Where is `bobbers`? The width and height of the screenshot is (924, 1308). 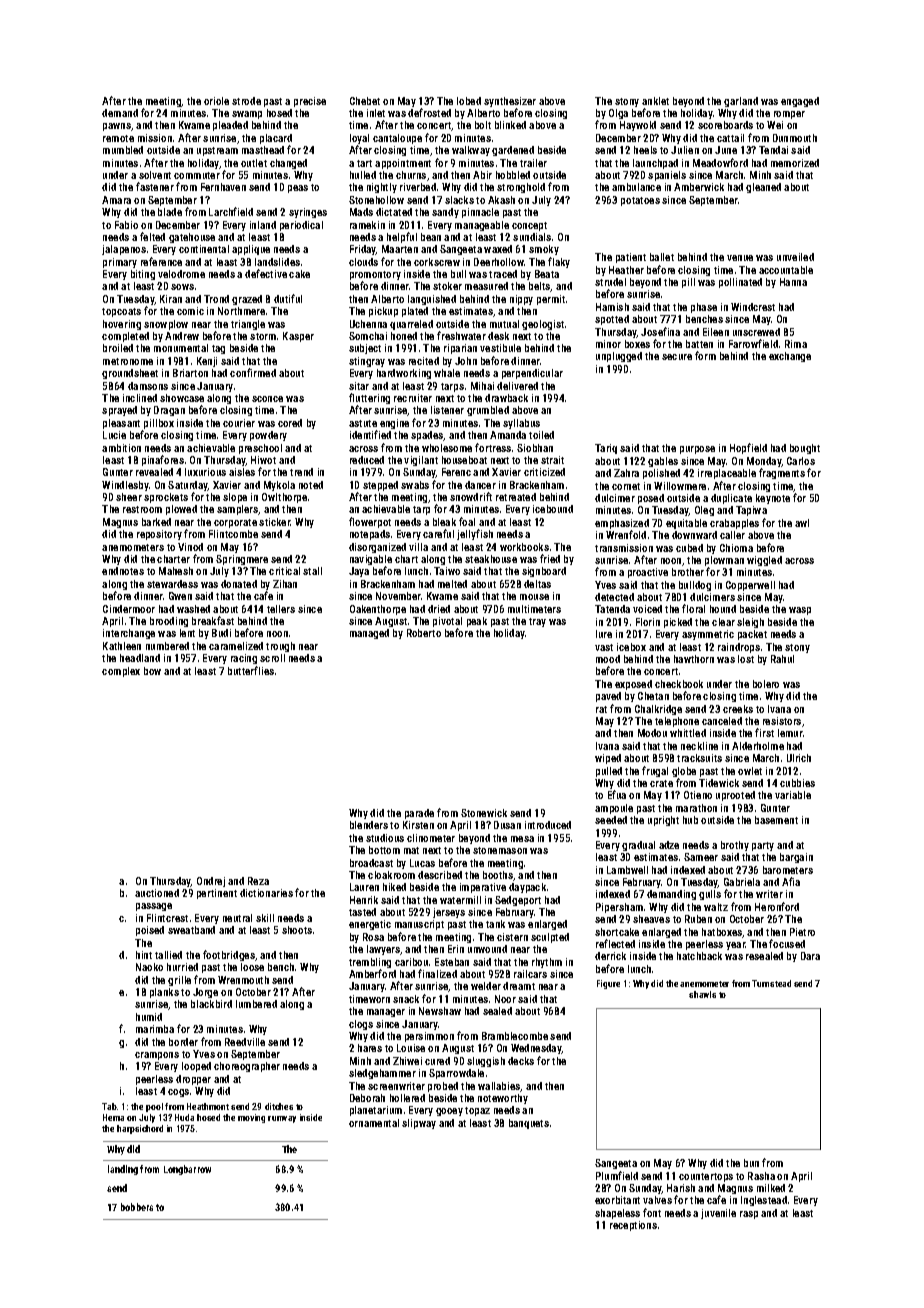
bobbers is located at coordinates (137, 1207).
